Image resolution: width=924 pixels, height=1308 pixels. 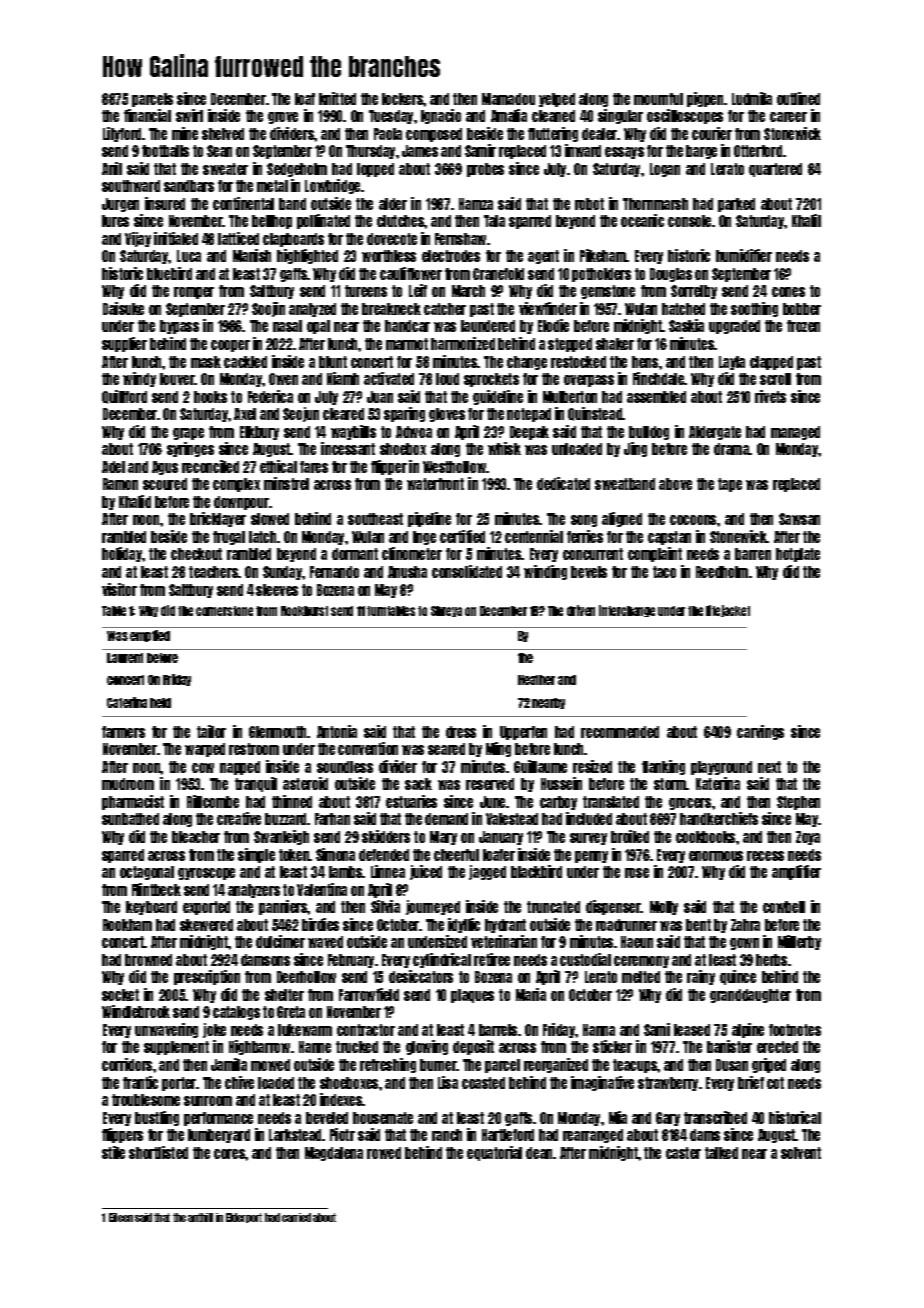 I want to click on Sawsan, so click(x=799, y=519).
